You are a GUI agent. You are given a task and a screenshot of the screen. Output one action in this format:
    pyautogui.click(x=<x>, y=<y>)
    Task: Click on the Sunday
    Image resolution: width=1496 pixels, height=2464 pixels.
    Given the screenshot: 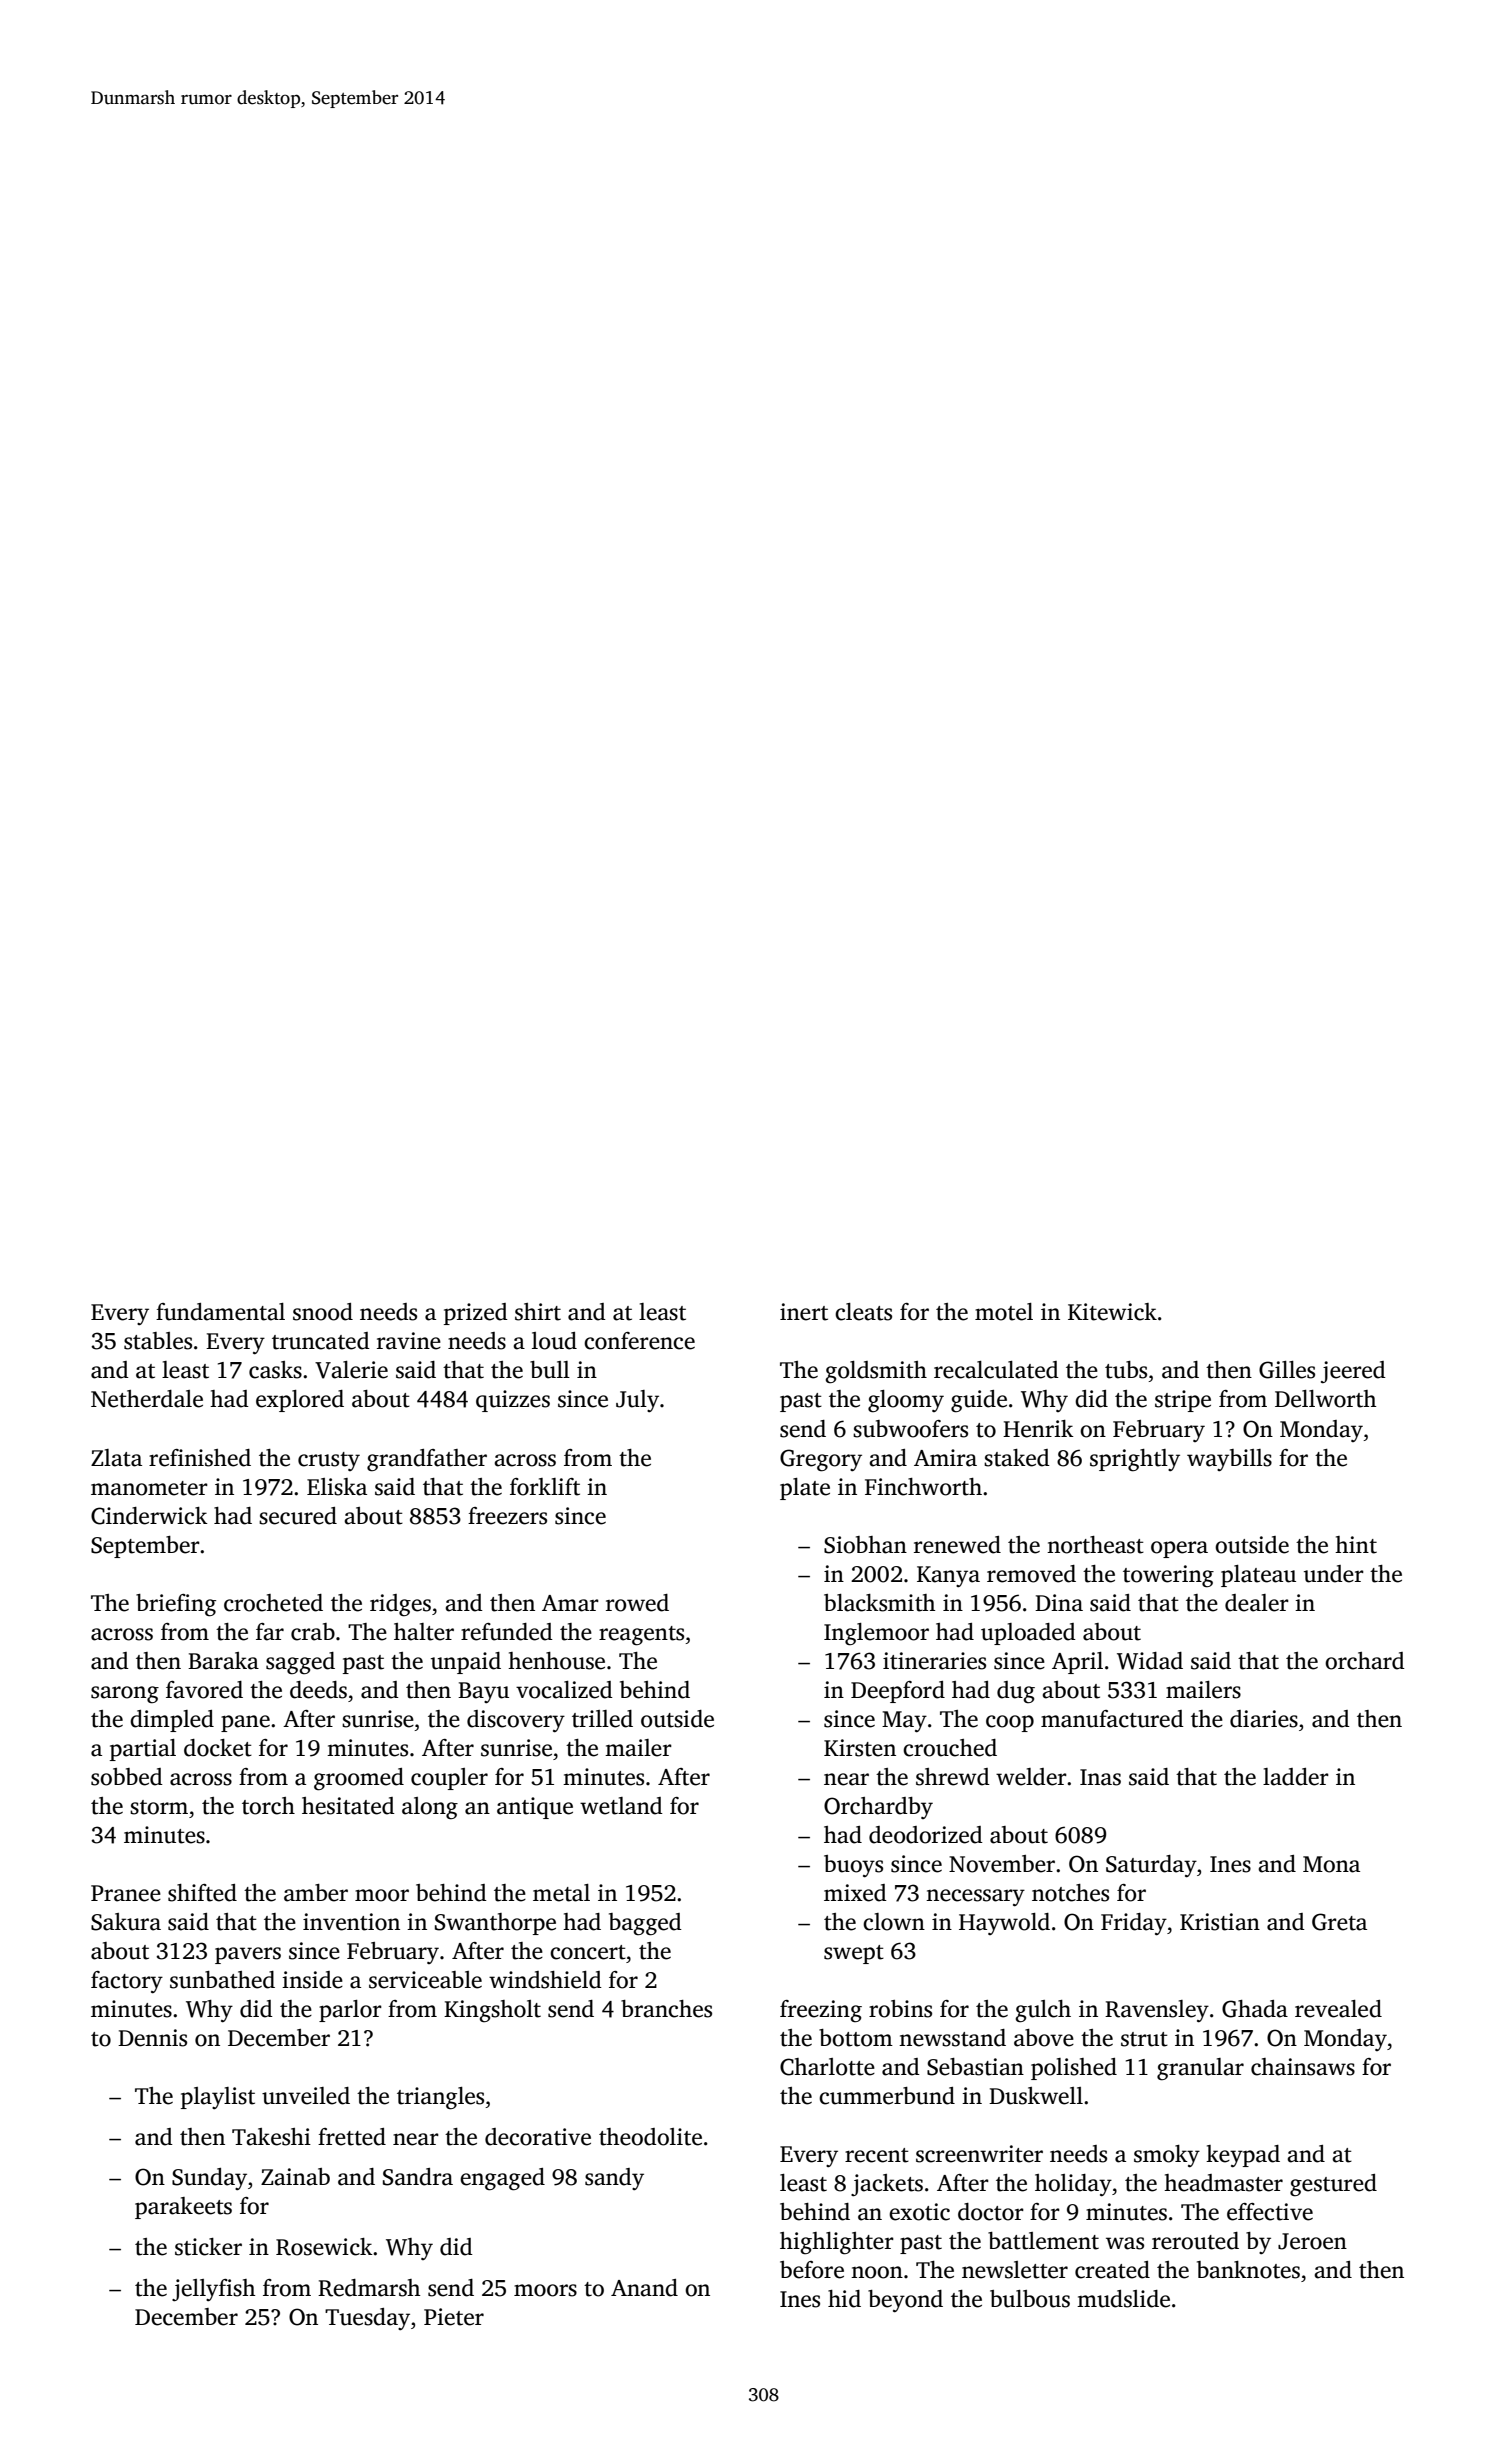 What is the action you would take?
    pyautogui.click(x=209, y=2179)
